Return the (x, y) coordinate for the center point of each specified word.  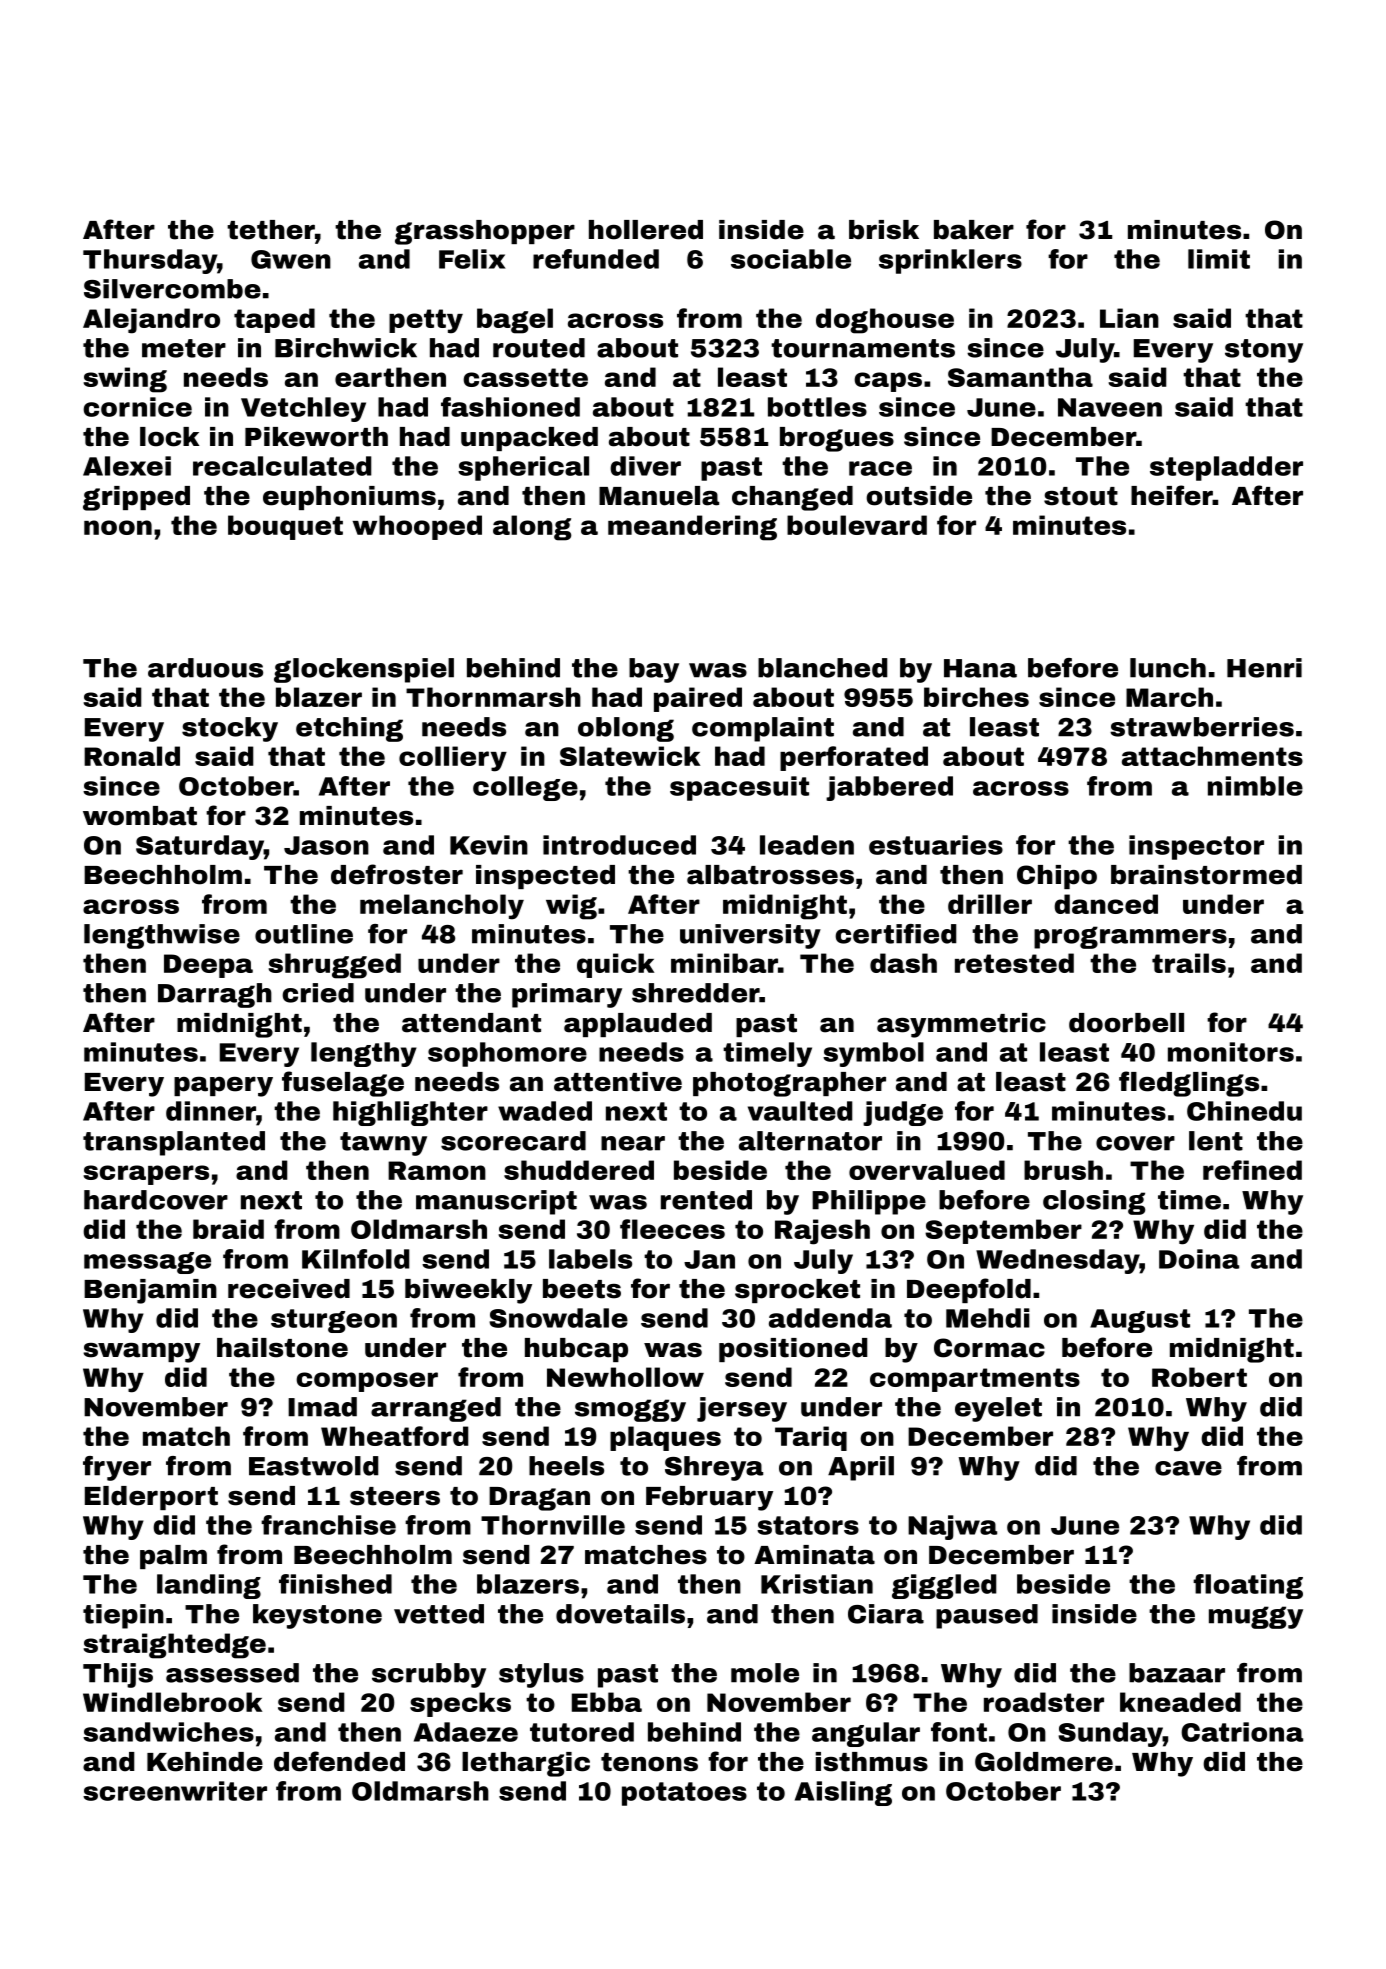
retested (1014, 963)
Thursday (150, 261)
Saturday (200, 847)
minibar (724, 963)
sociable (791, 259)
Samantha (1020, 377)
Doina (1199, 1259)
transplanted (174, 1143)
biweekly (468, 1291)
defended (339, 1761)
